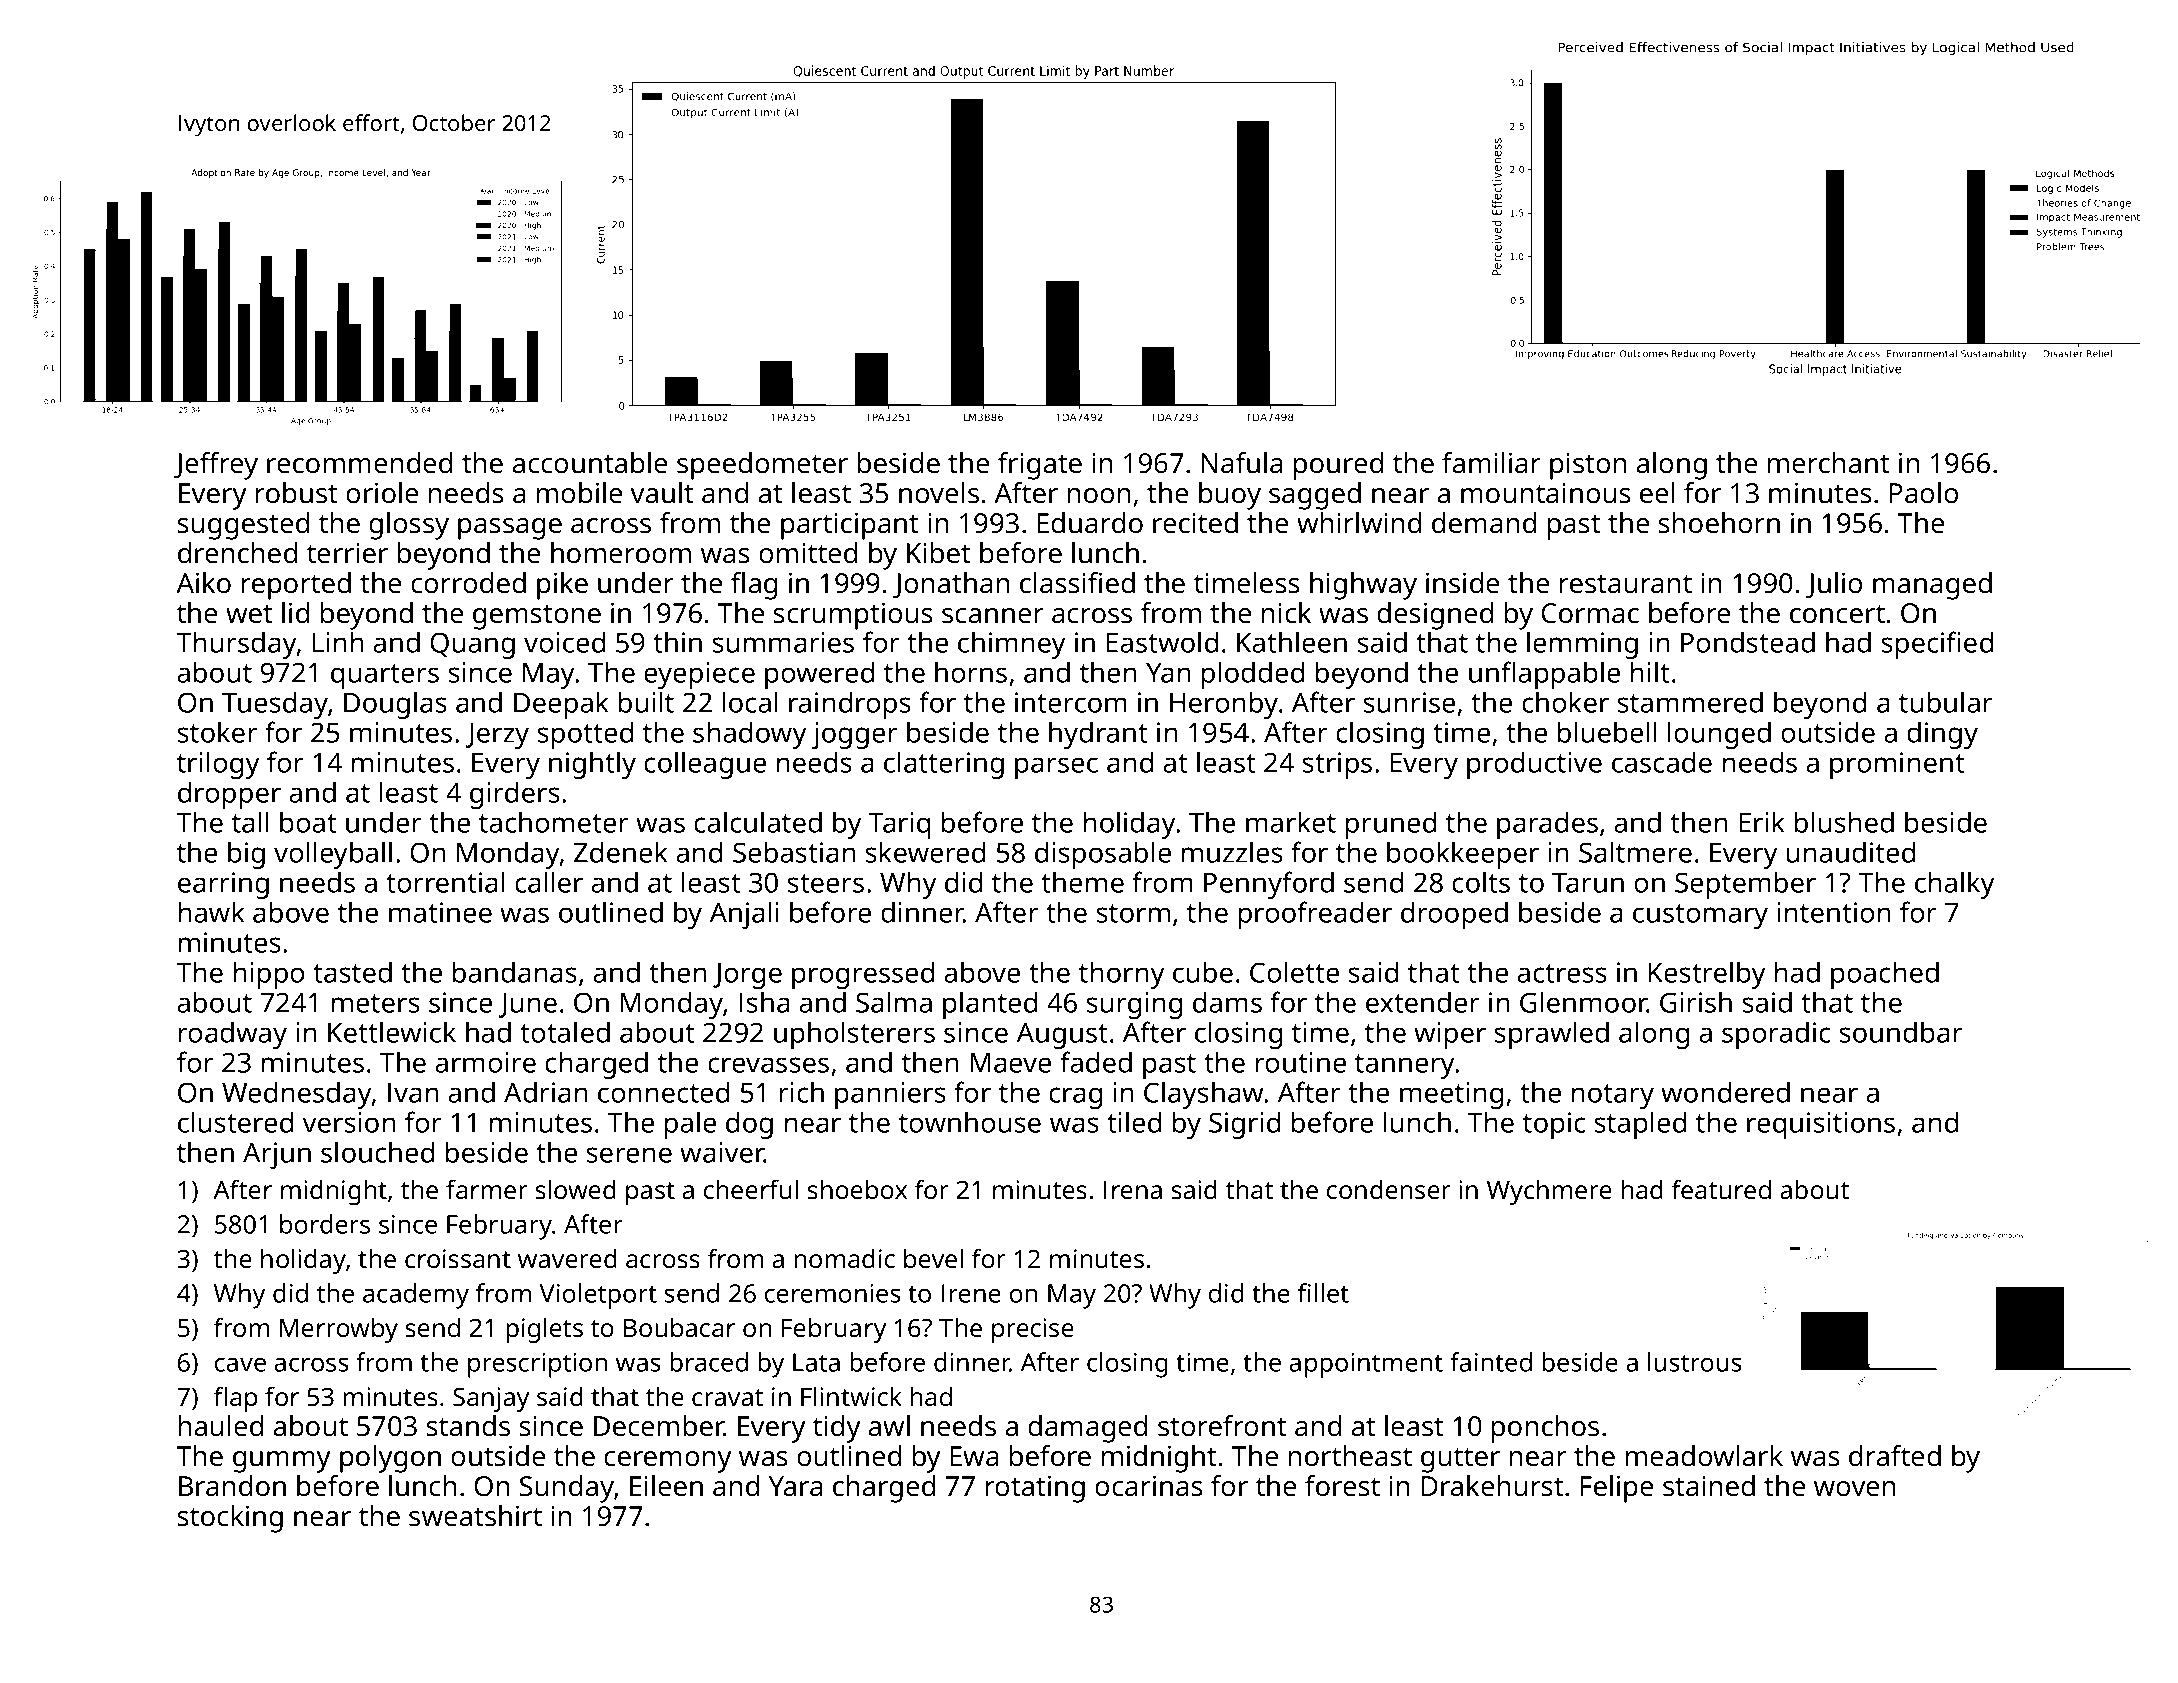  Describe the element at coordinates (1549, 1192) in the screenshot. I see `Wychmere` at that location.
